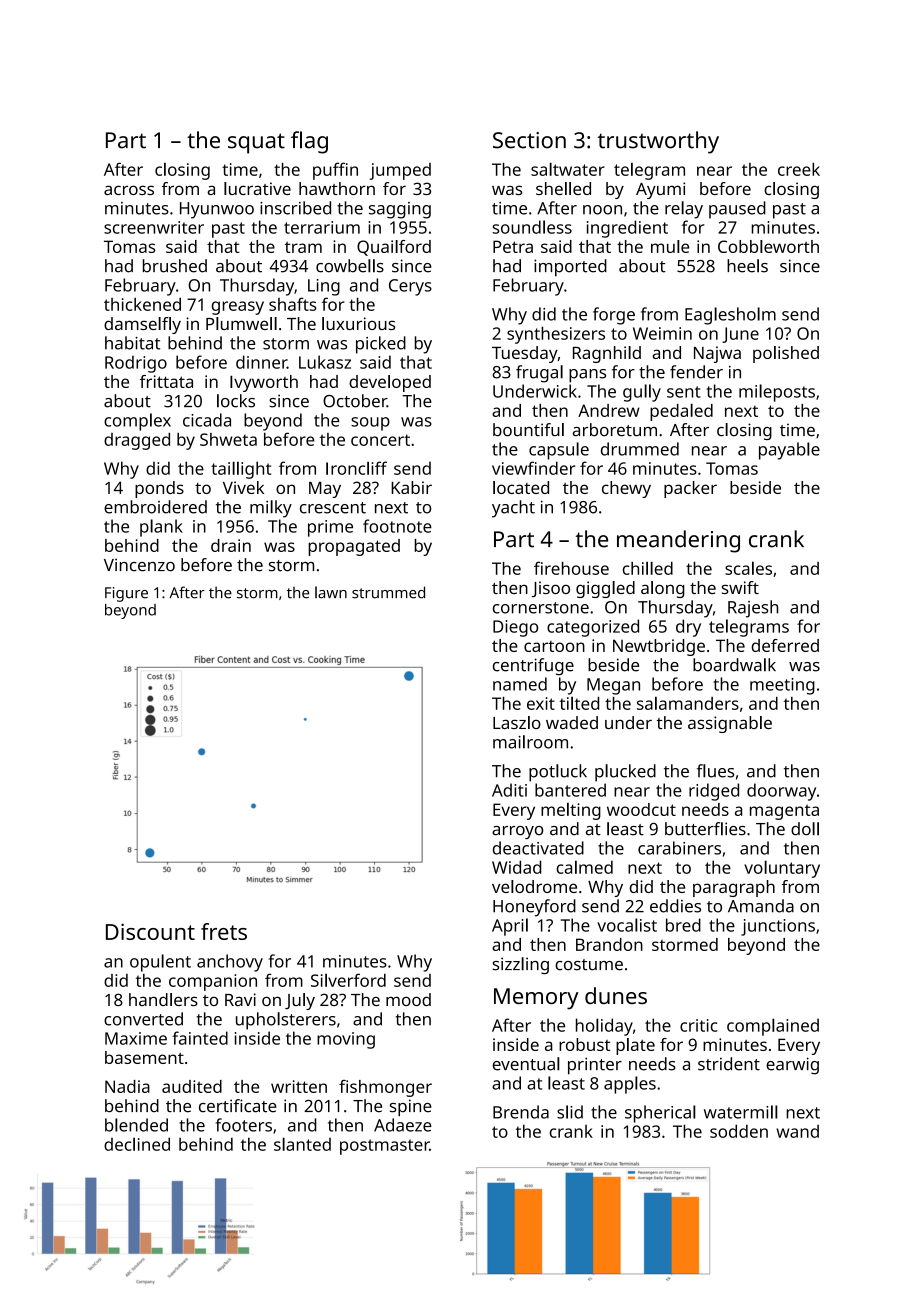  I want to click on soundless, so click(532, 227).
